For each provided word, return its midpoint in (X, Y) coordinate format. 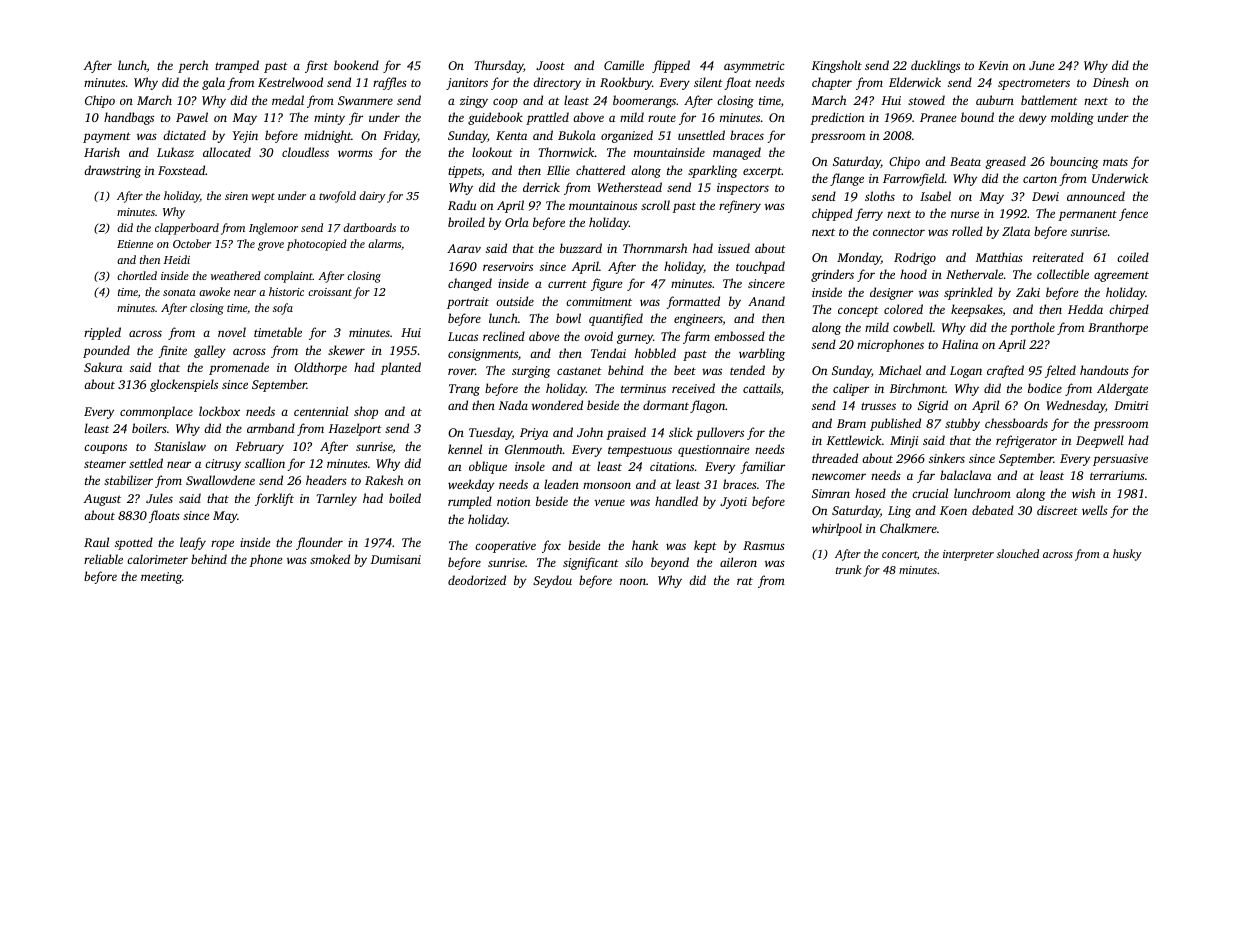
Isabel (935, 196)
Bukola (577, 135)
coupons (105, 449)
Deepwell (1100, 441)
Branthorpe (1118, 328)
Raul (96, 542)
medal (288, 100)
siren (236, 196)
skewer (346, 350)
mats (1115, 162)
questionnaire (713, 451)
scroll (655, 205)
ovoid (598, 336)
